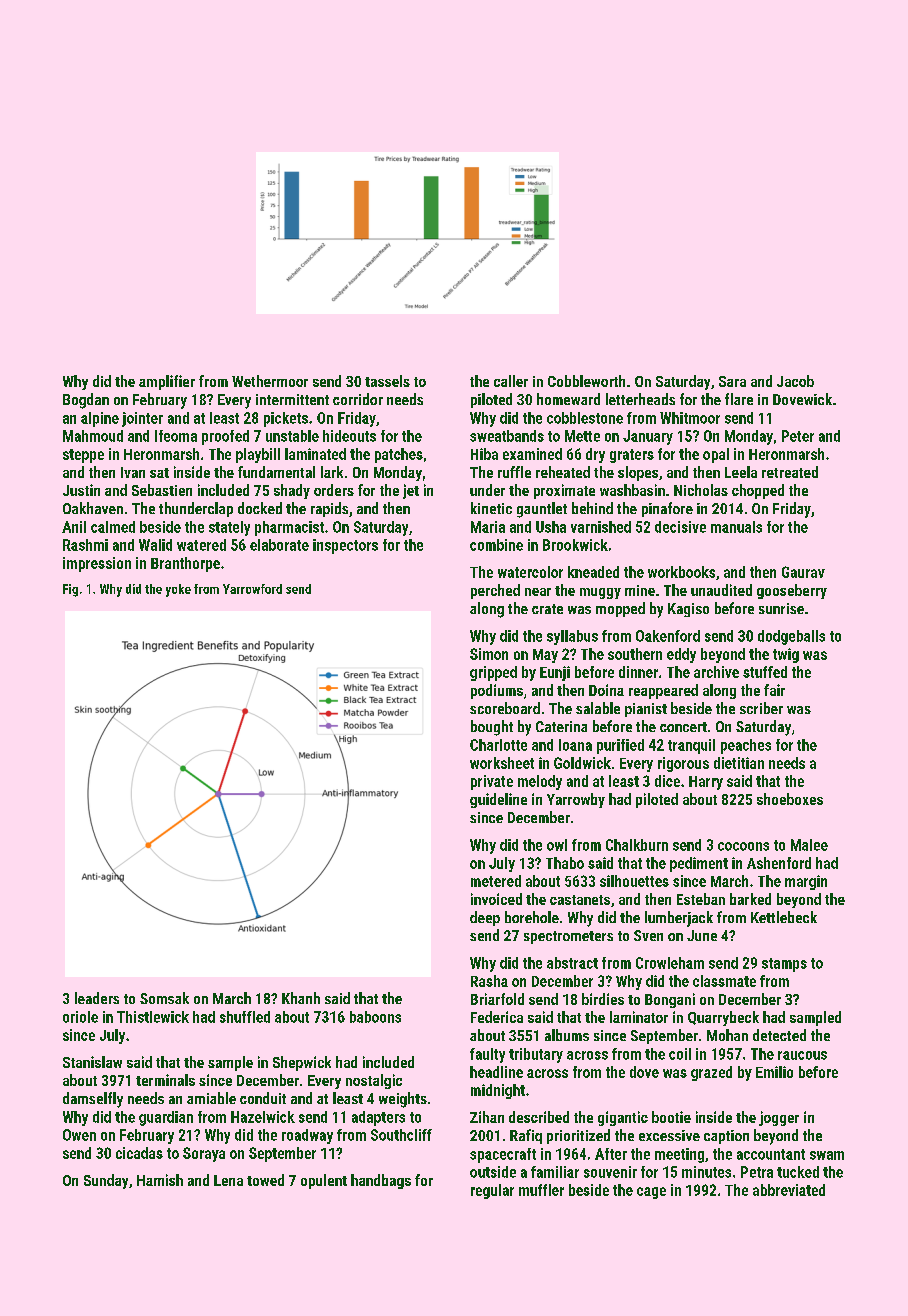  Describe the element at coordinates (387, 381) in the page. I see `tassels` at that location.
